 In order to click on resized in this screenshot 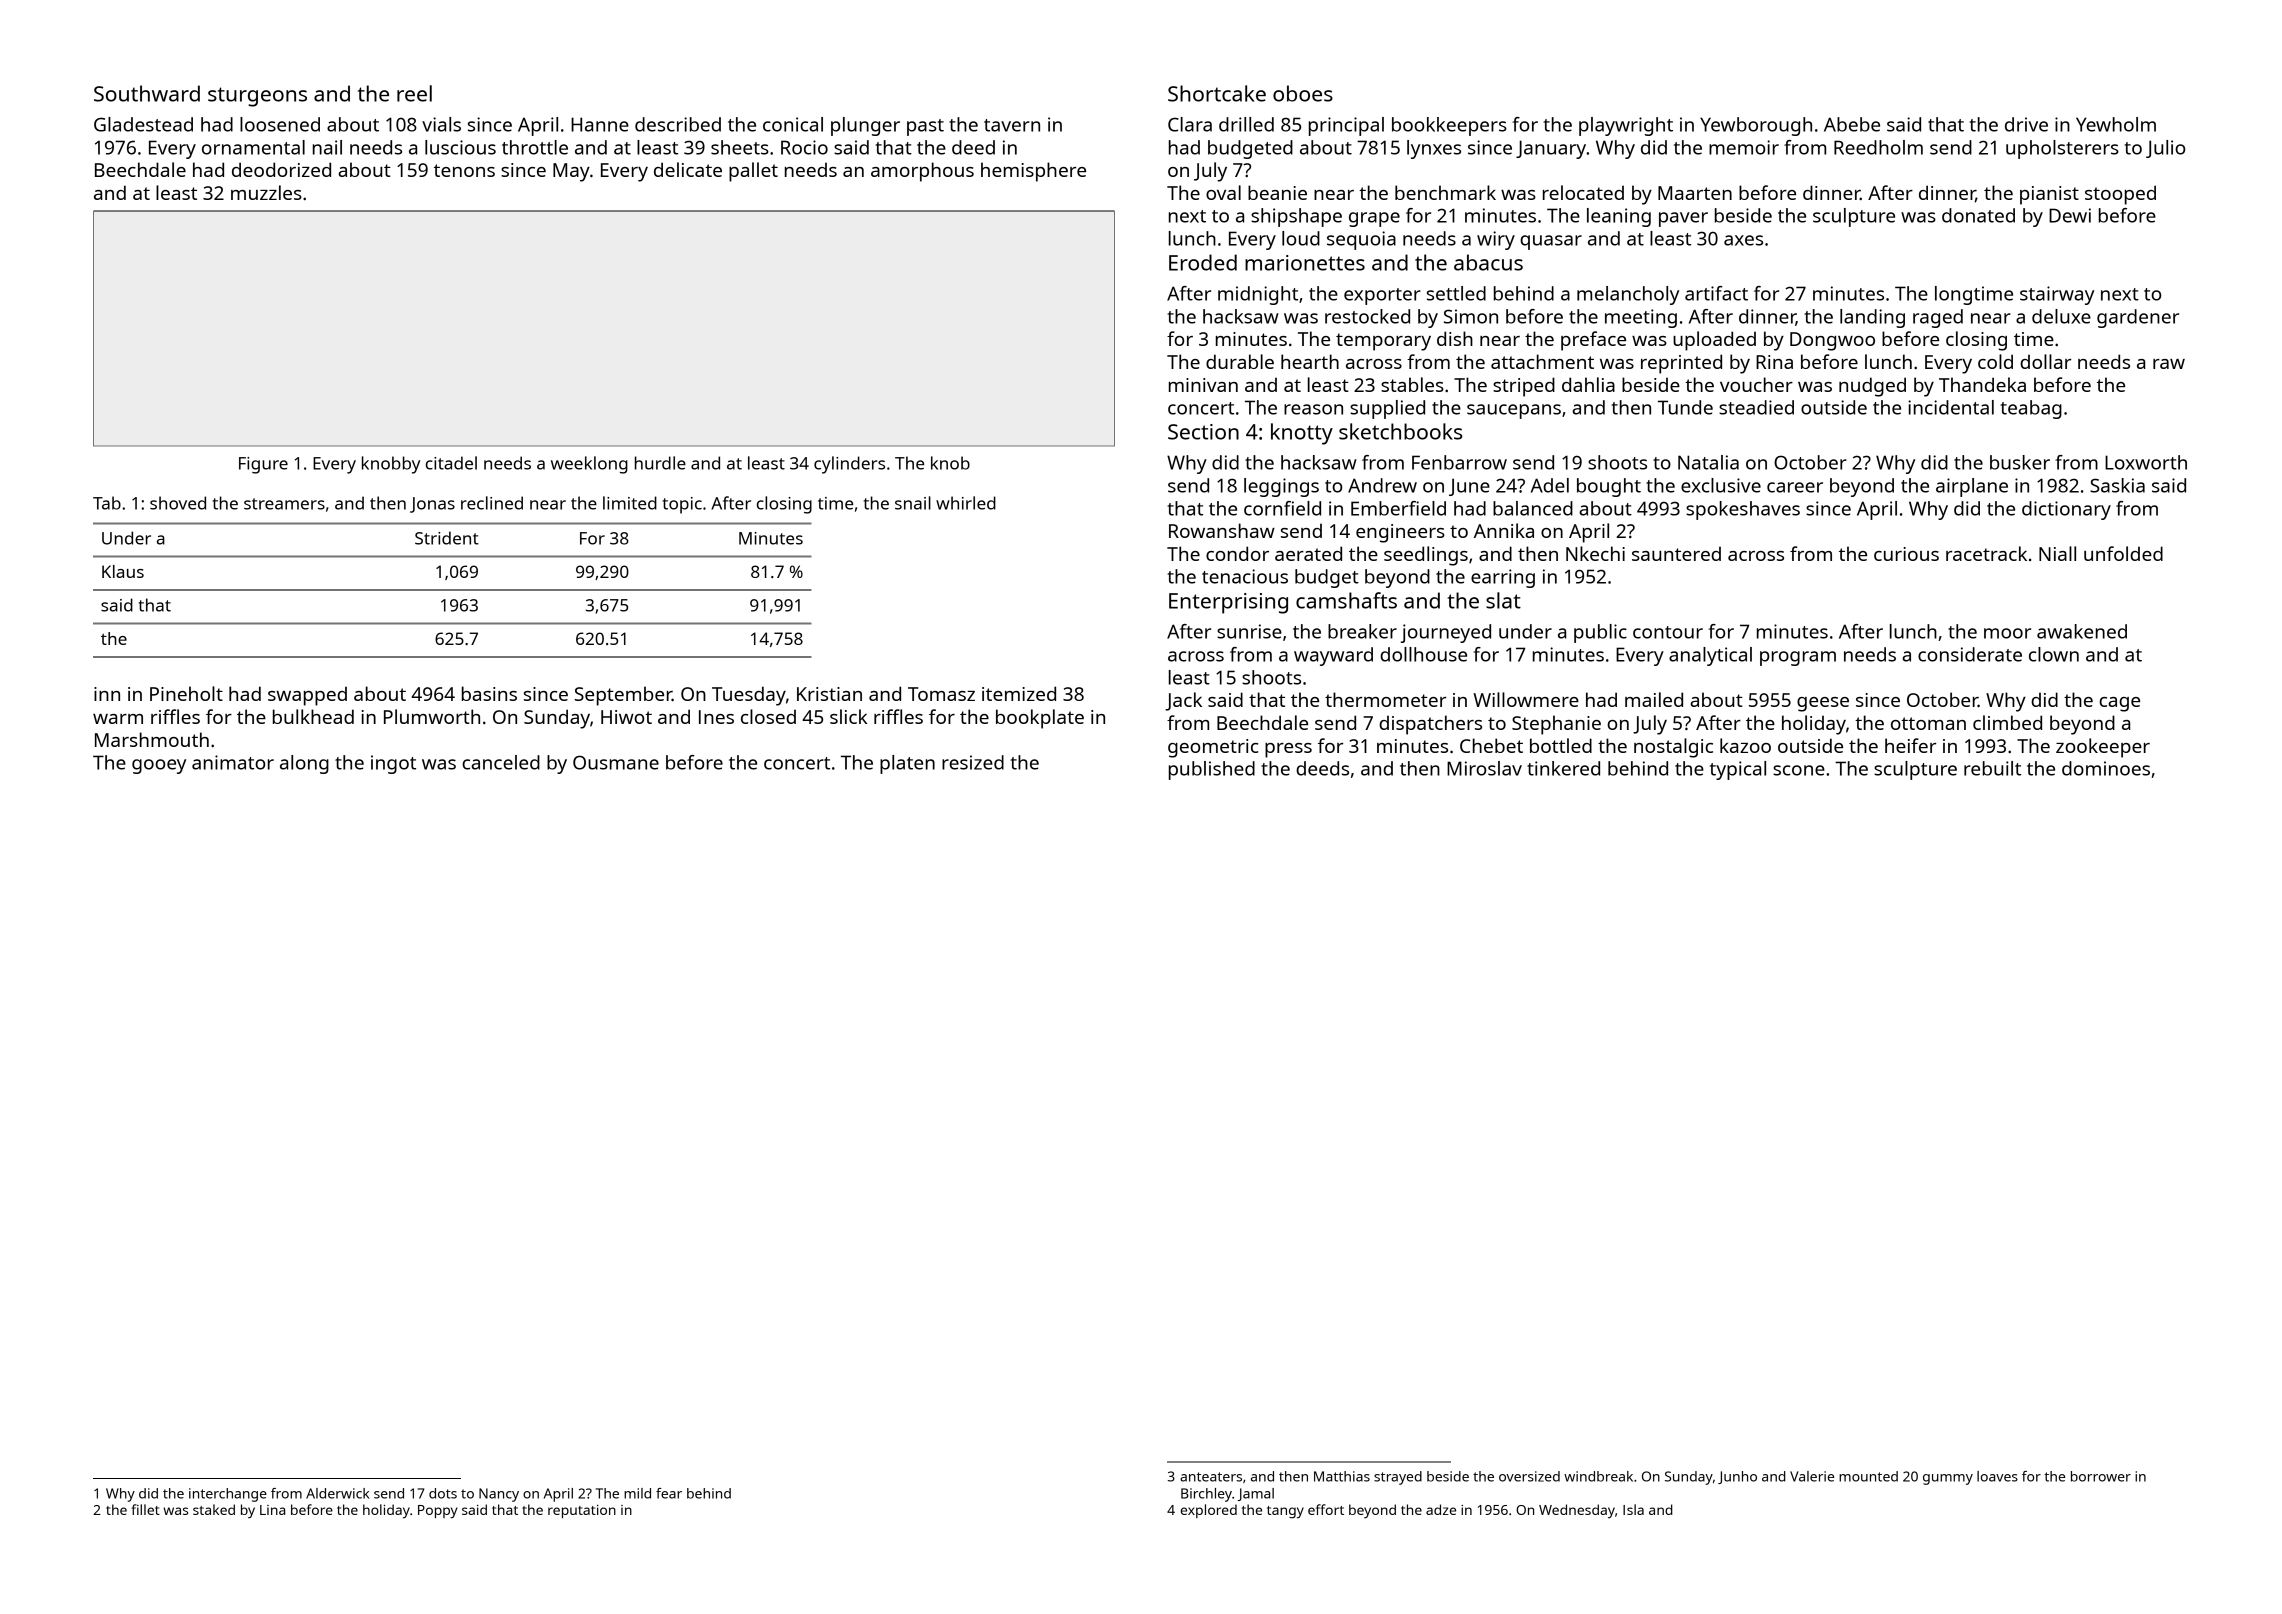, I will do `click(973, 762)`.
